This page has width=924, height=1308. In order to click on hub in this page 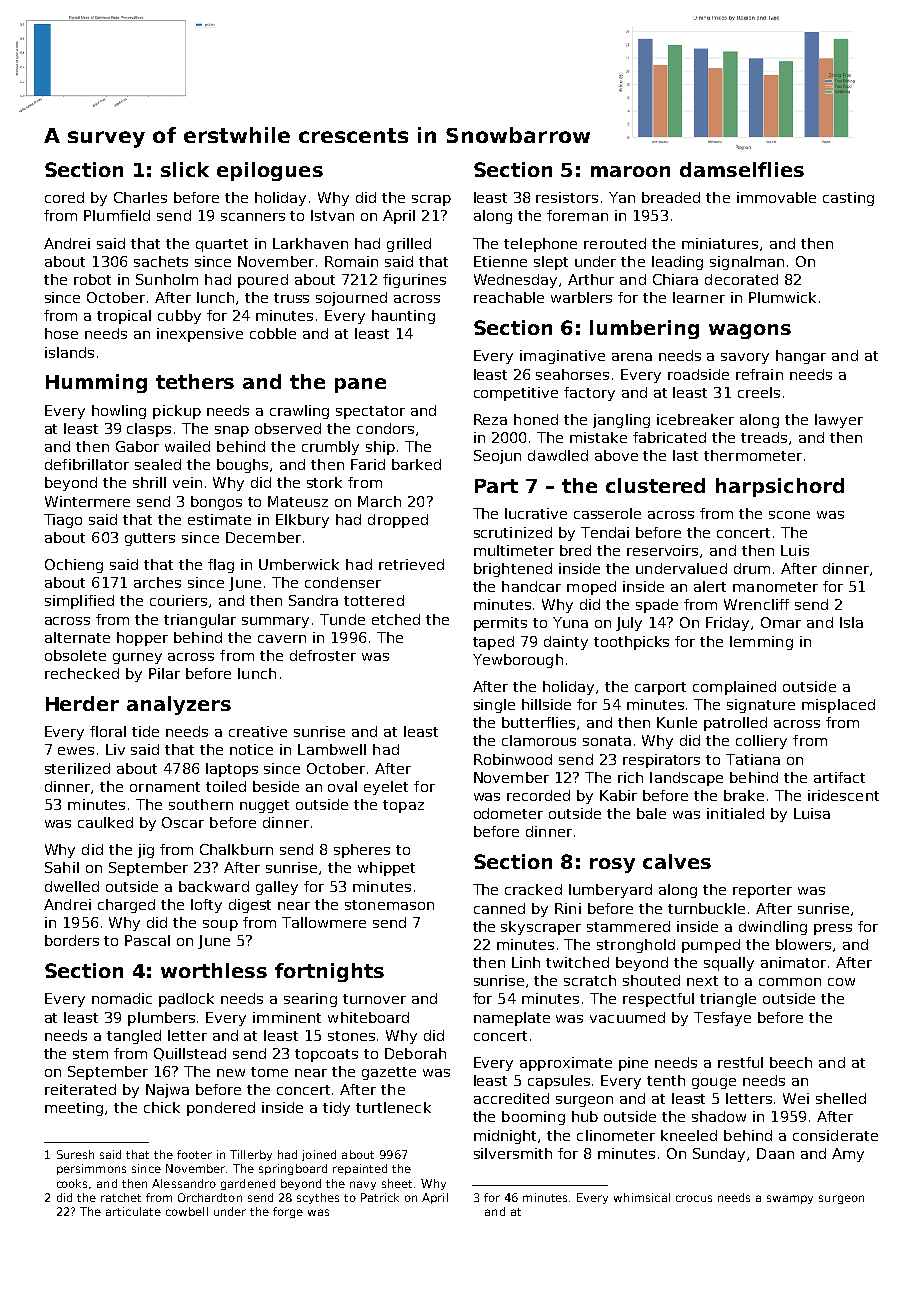, I will do `click(585, 1116)`.
